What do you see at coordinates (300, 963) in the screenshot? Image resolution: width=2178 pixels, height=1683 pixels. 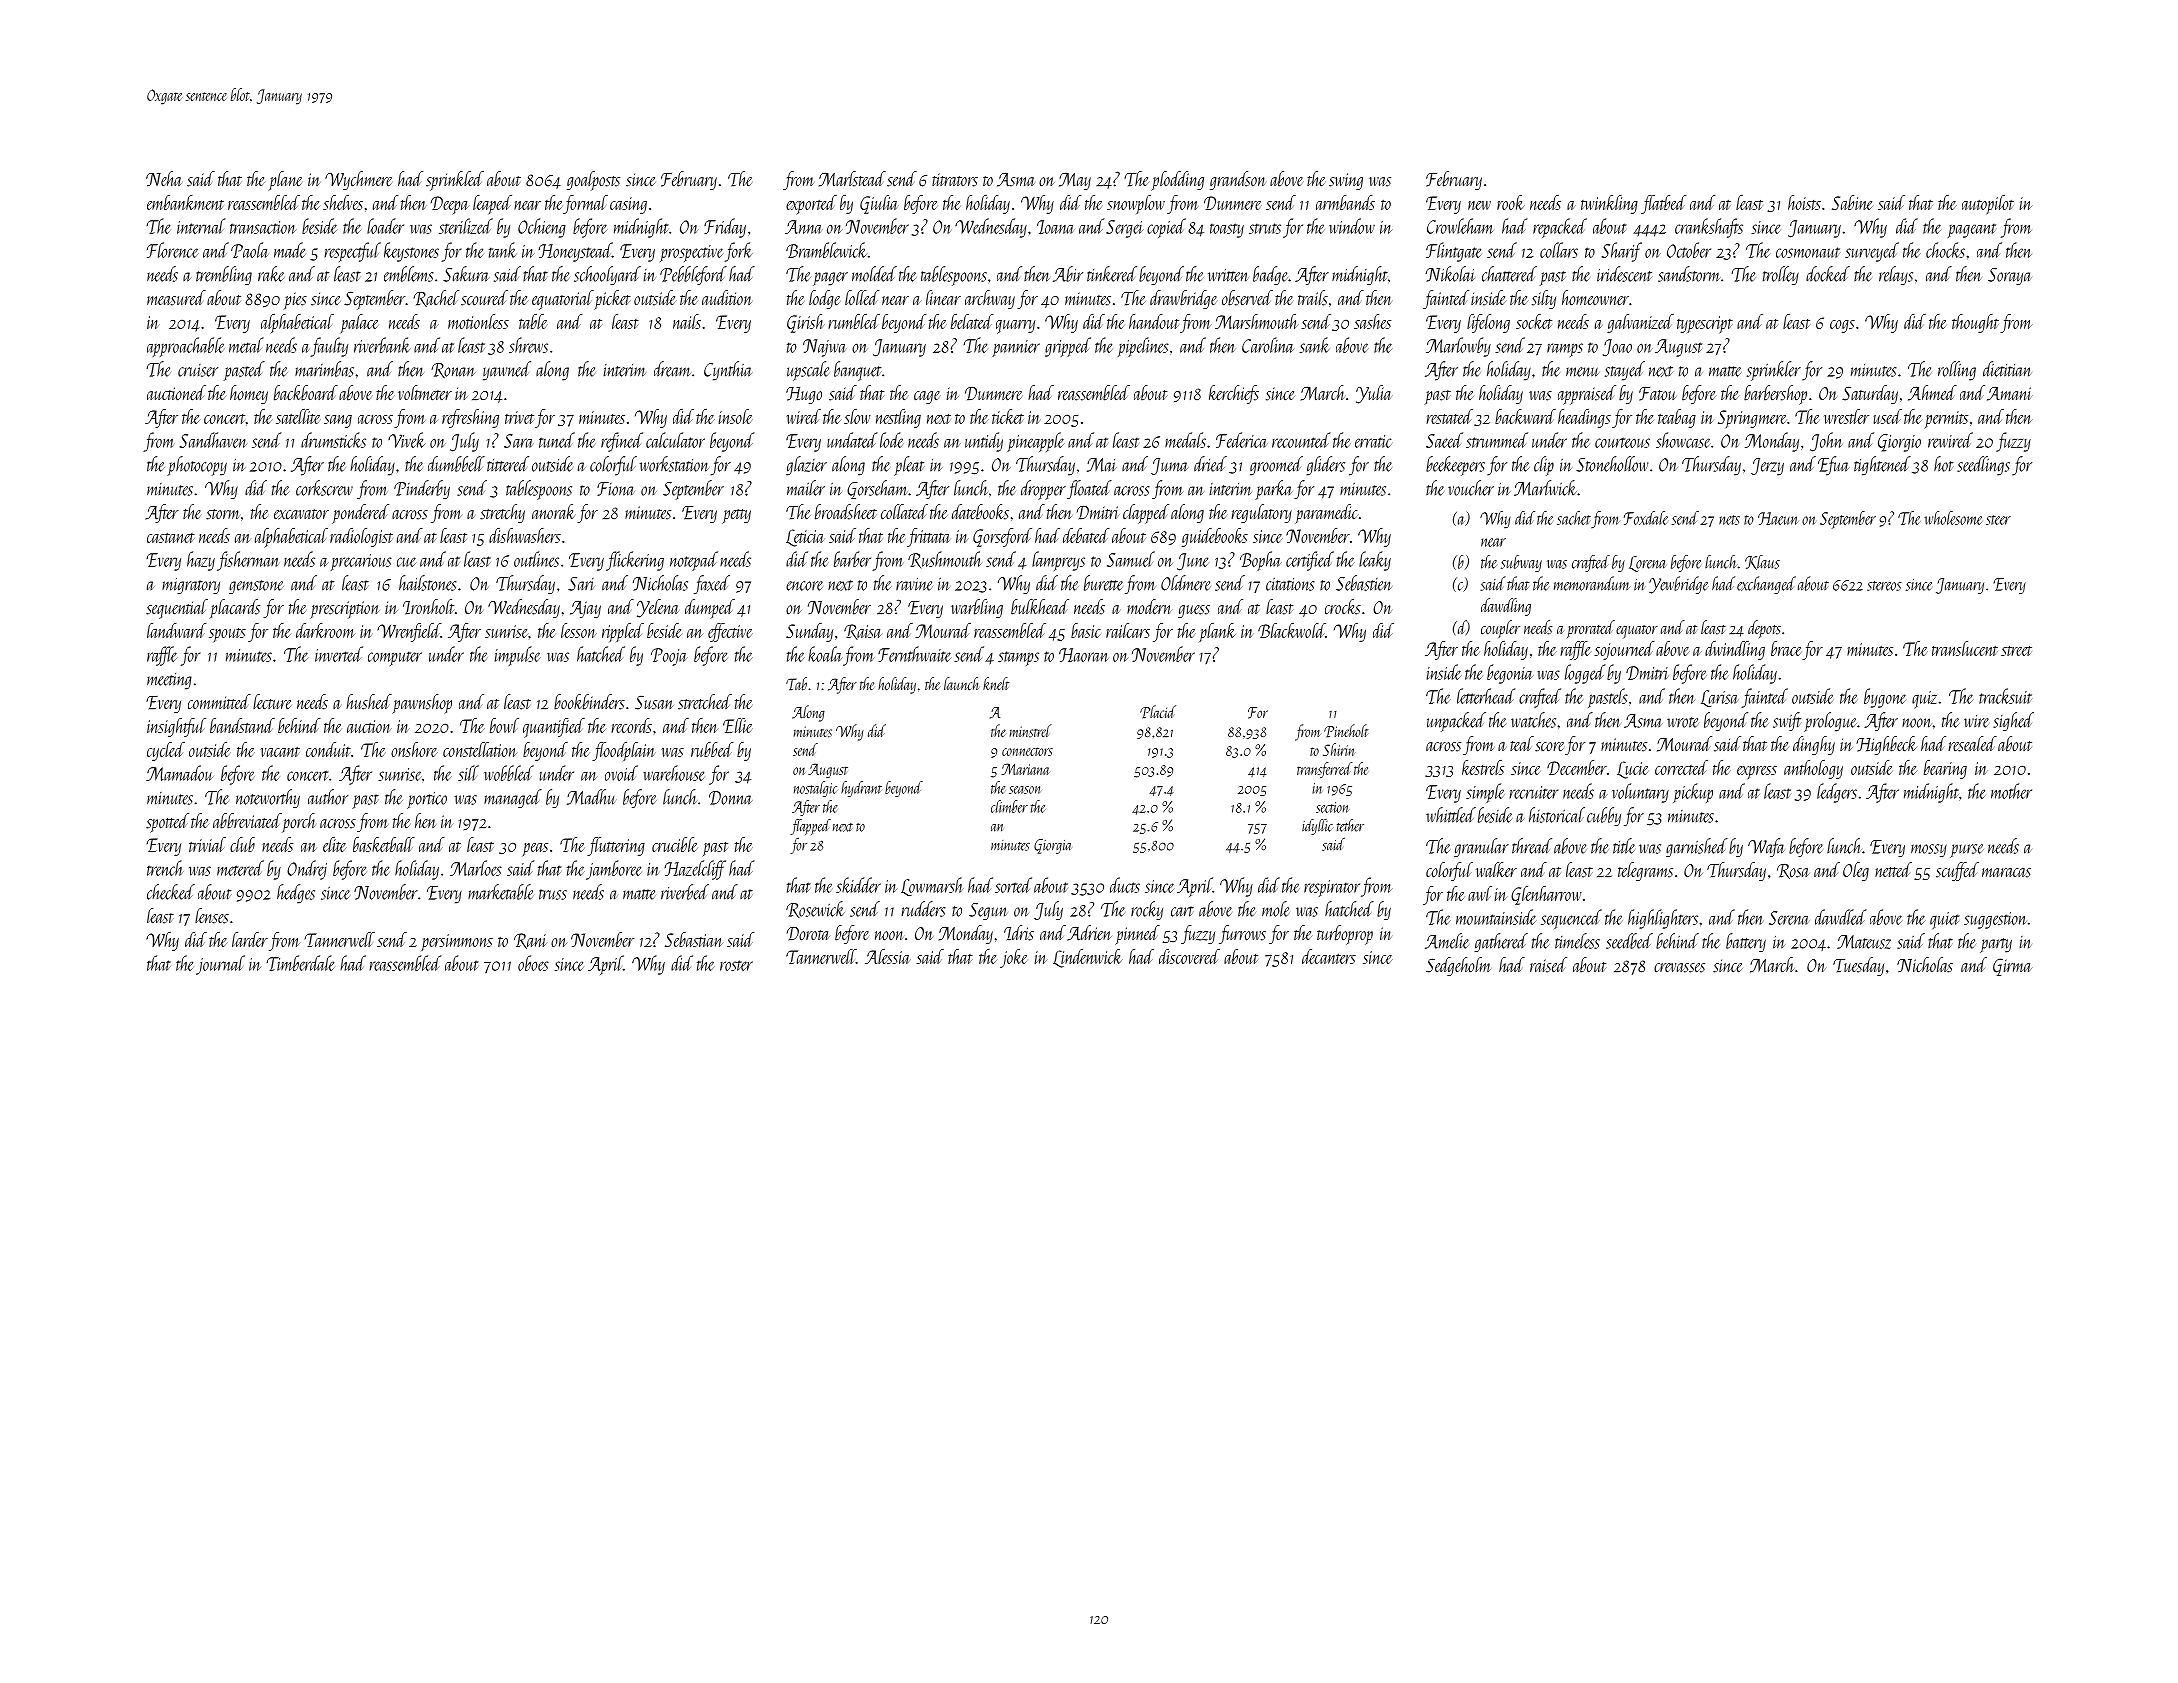 I see `Timberdale` at bounding box center [300, 963].
